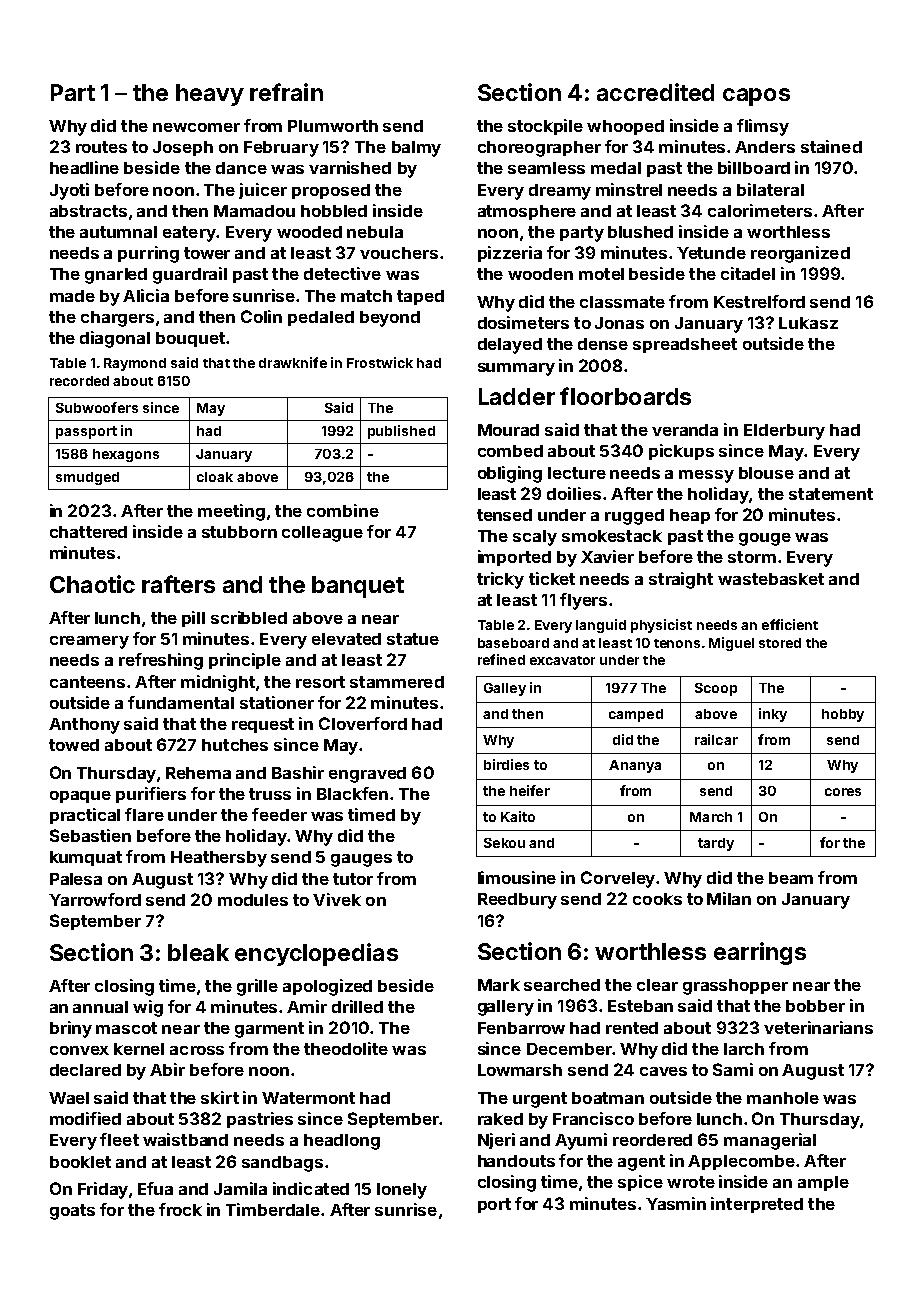  I want to click on hobby, so click(843, 715).
